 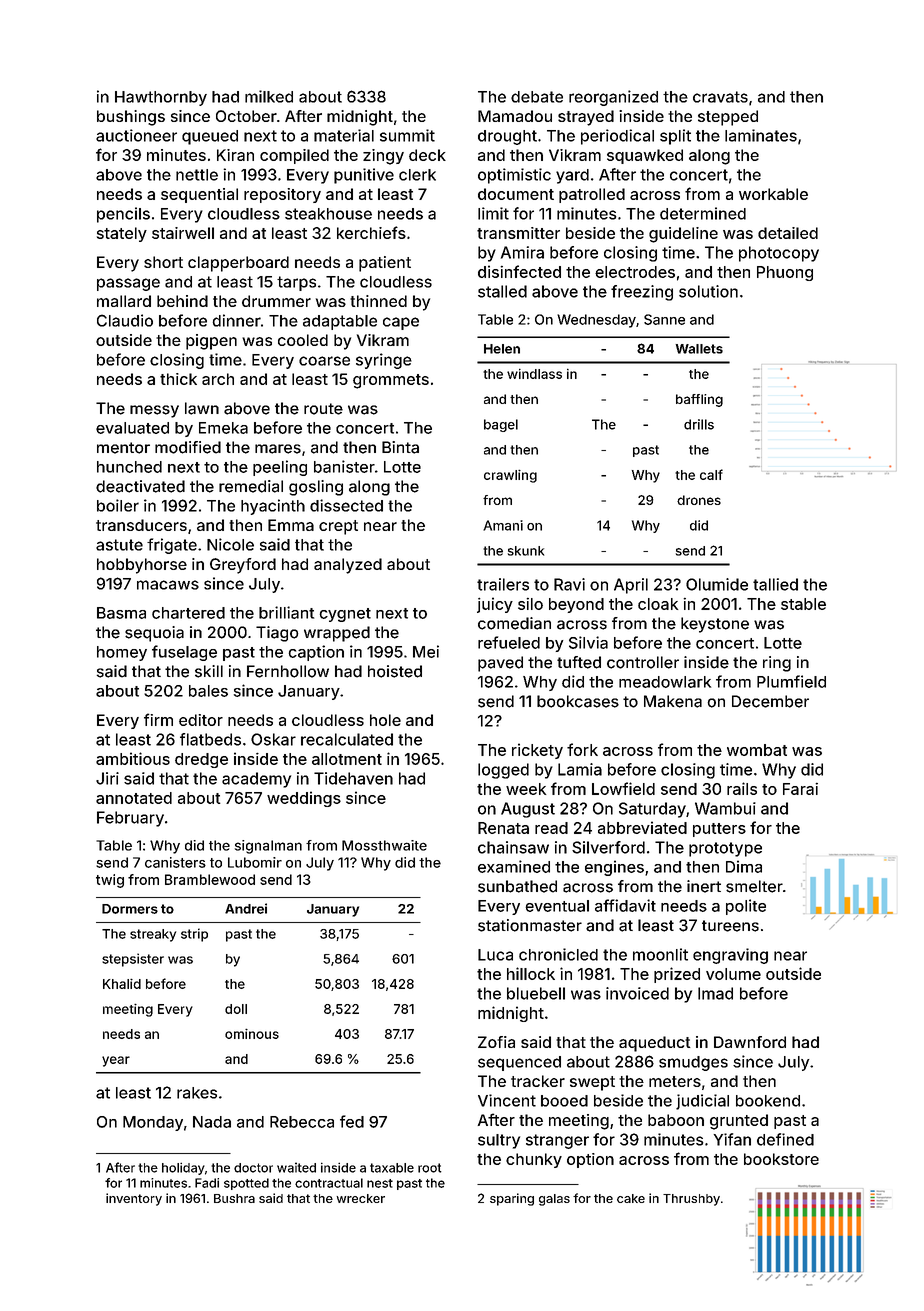 I want to click on Basma, so click(x=121, y=613).
